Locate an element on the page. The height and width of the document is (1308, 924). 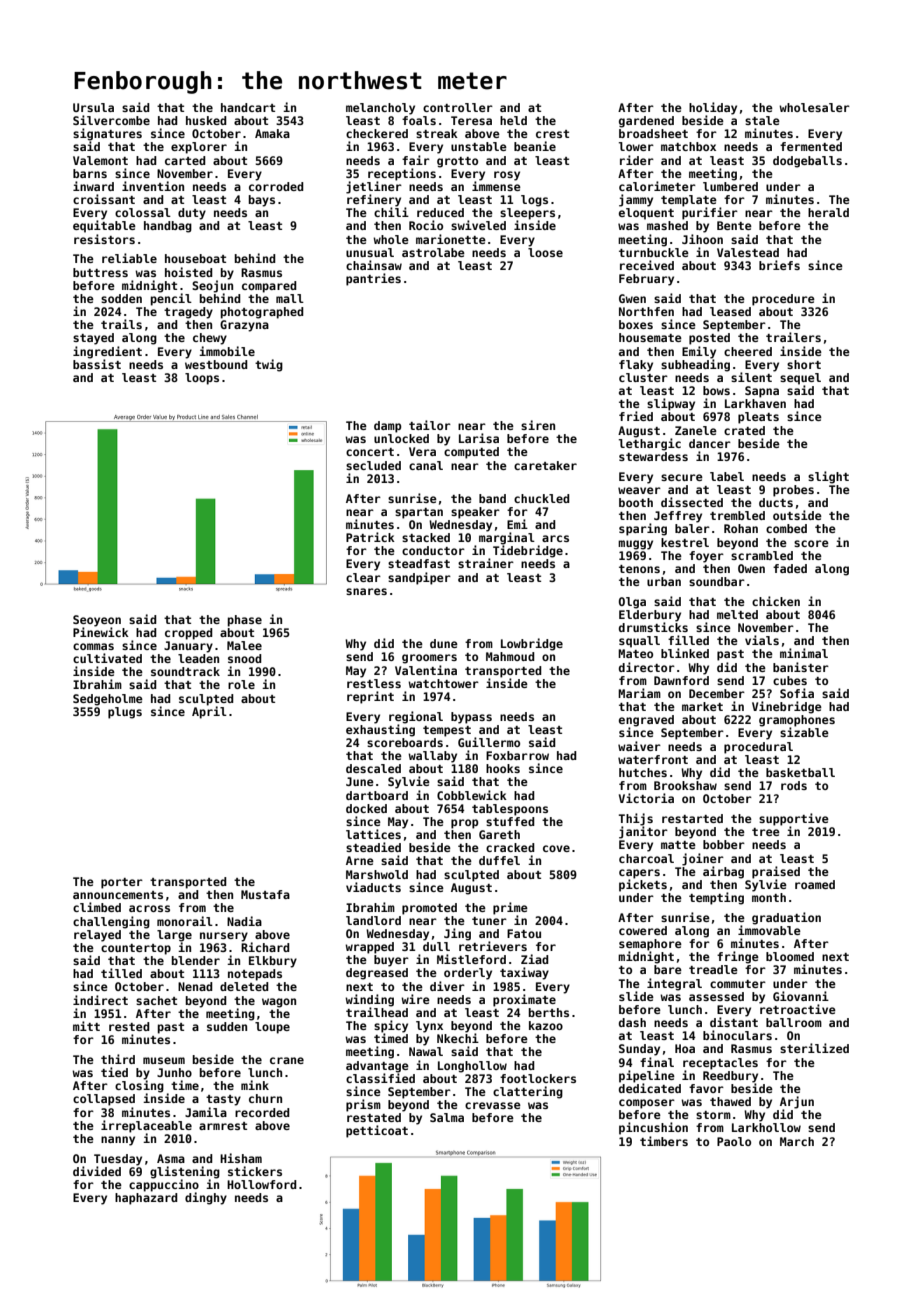
monorail is located at coordinates (185, 921).
